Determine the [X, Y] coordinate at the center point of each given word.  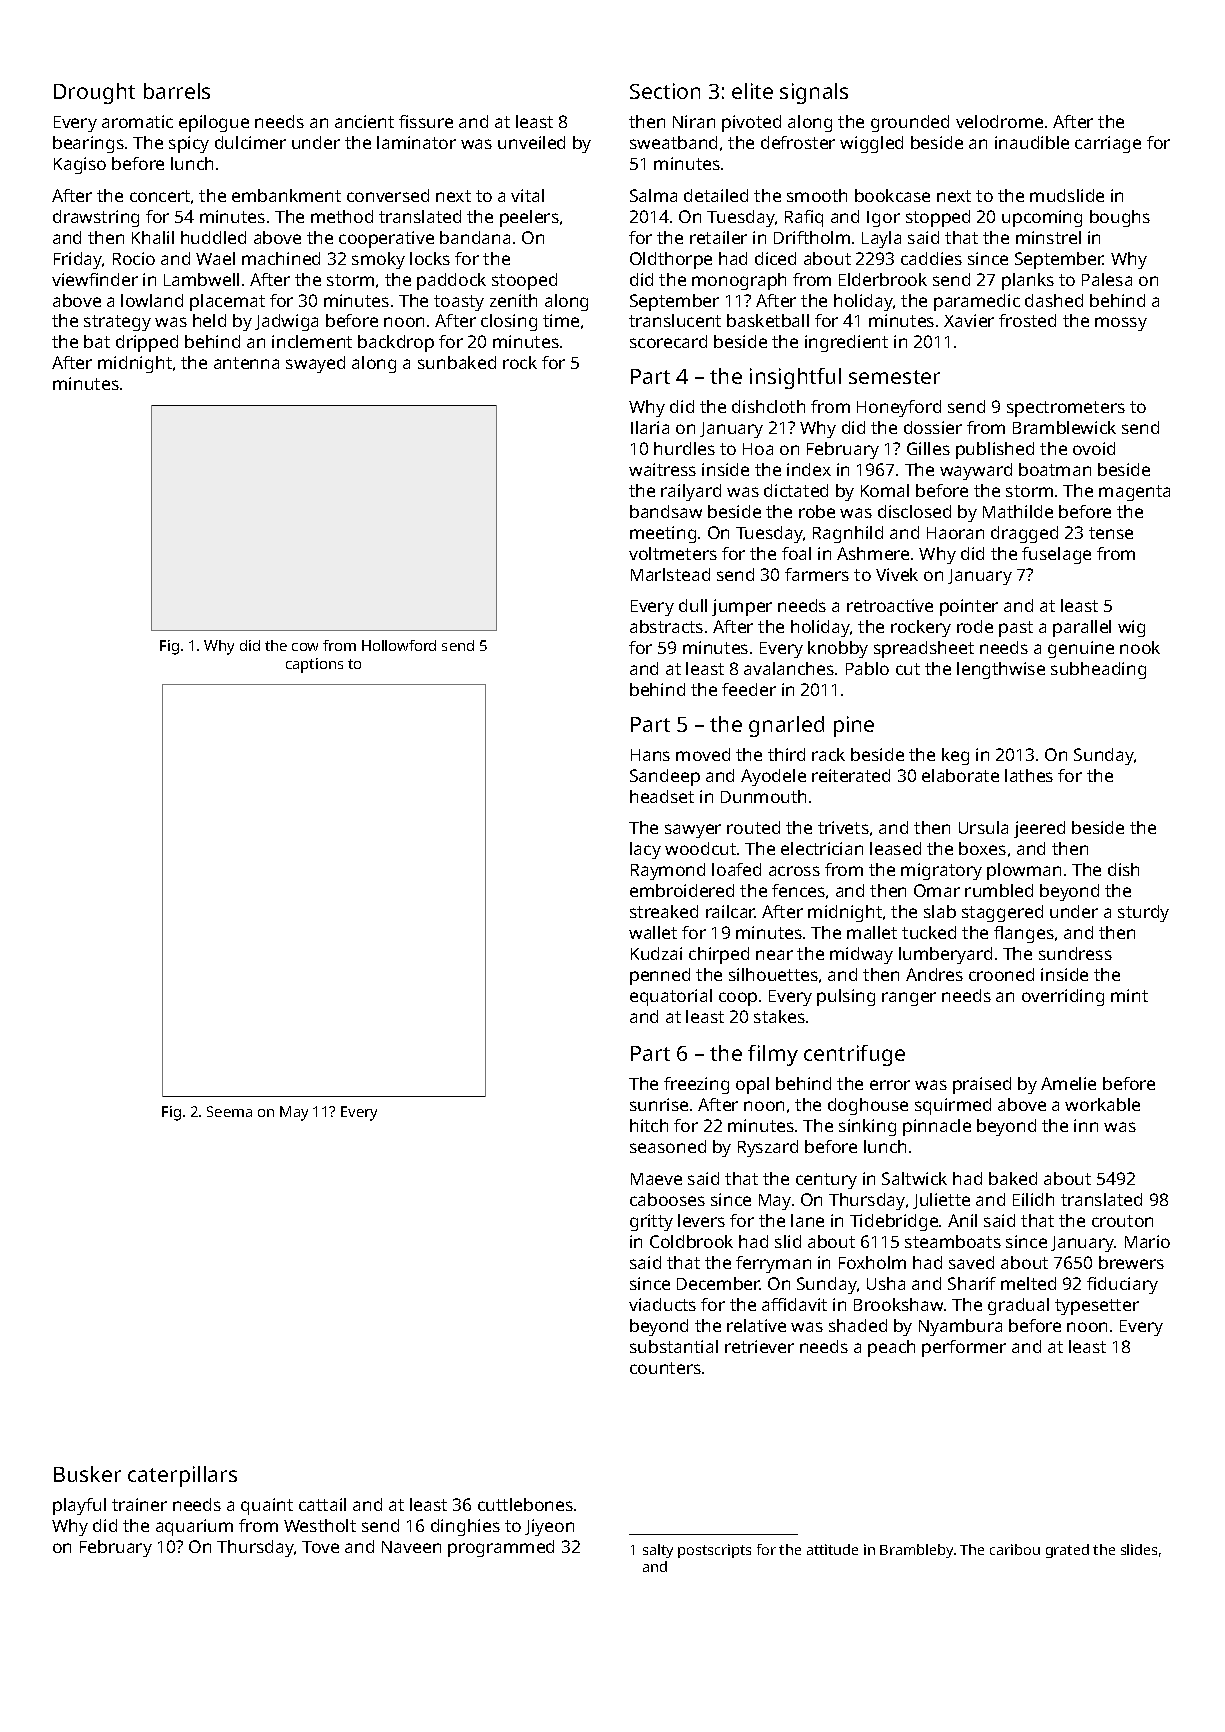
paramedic [977, 302]
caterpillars [182, 1476]
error [890, 1085]
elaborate [960, 775]
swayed [315, 364]
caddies [931, 258]
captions [314, 665]
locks [430, 258]
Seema [229, 1111]
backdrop [396, 343]
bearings [88, 144]
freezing [696, 1085]
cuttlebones [525, 1504]
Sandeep [665, 777]
